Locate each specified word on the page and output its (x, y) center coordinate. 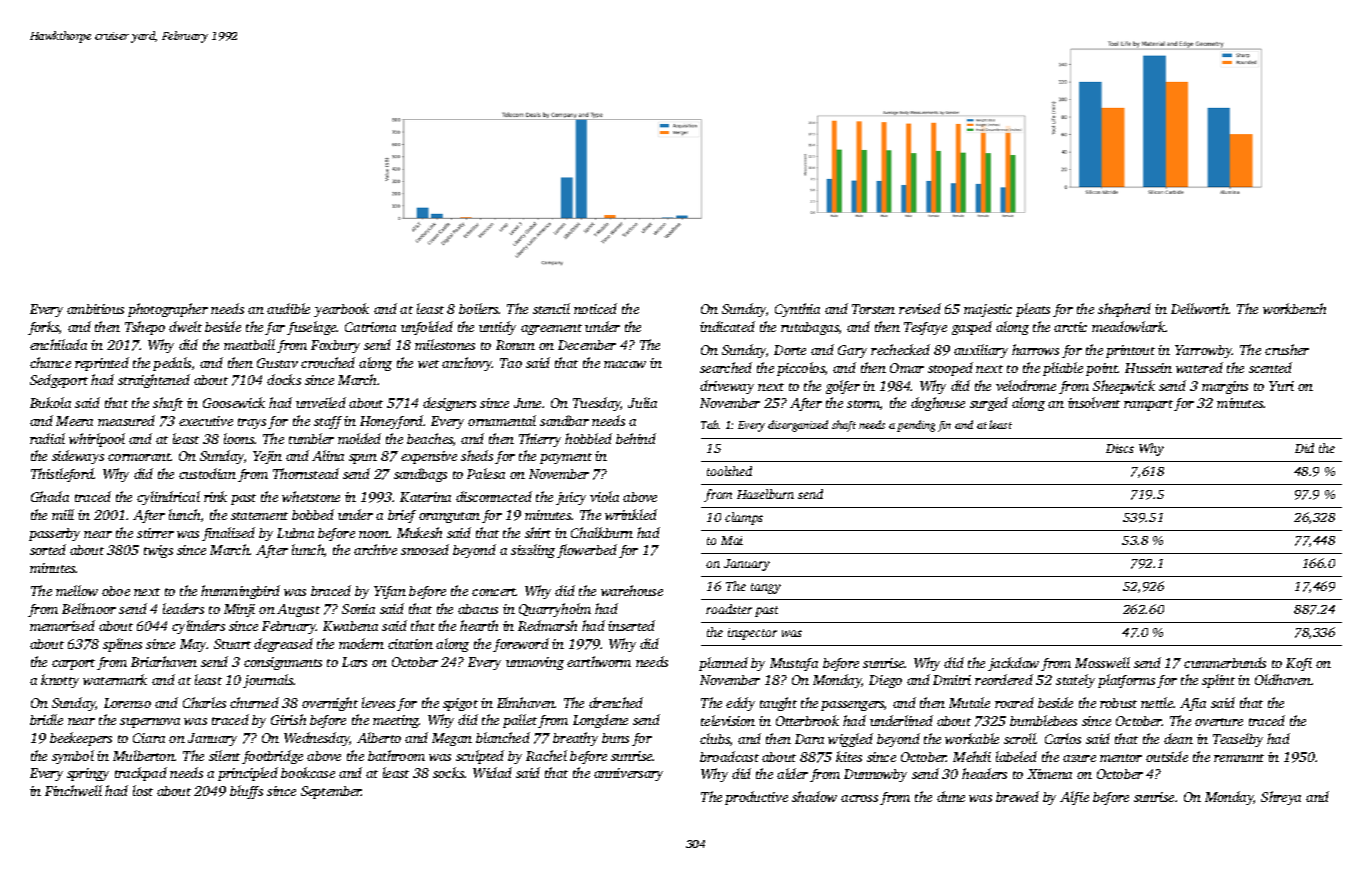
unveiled (321, 402)
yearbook (341, 310)
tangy (766, 588)
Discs (1120, 448)
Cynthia (797, 310)
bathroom (396, 755)
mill (63, 514)
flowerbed (587, 551)
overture (1219, 722)
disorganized (798, 426)
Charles (204, 702)
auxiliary (981, 351)
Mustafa (794, 664)
